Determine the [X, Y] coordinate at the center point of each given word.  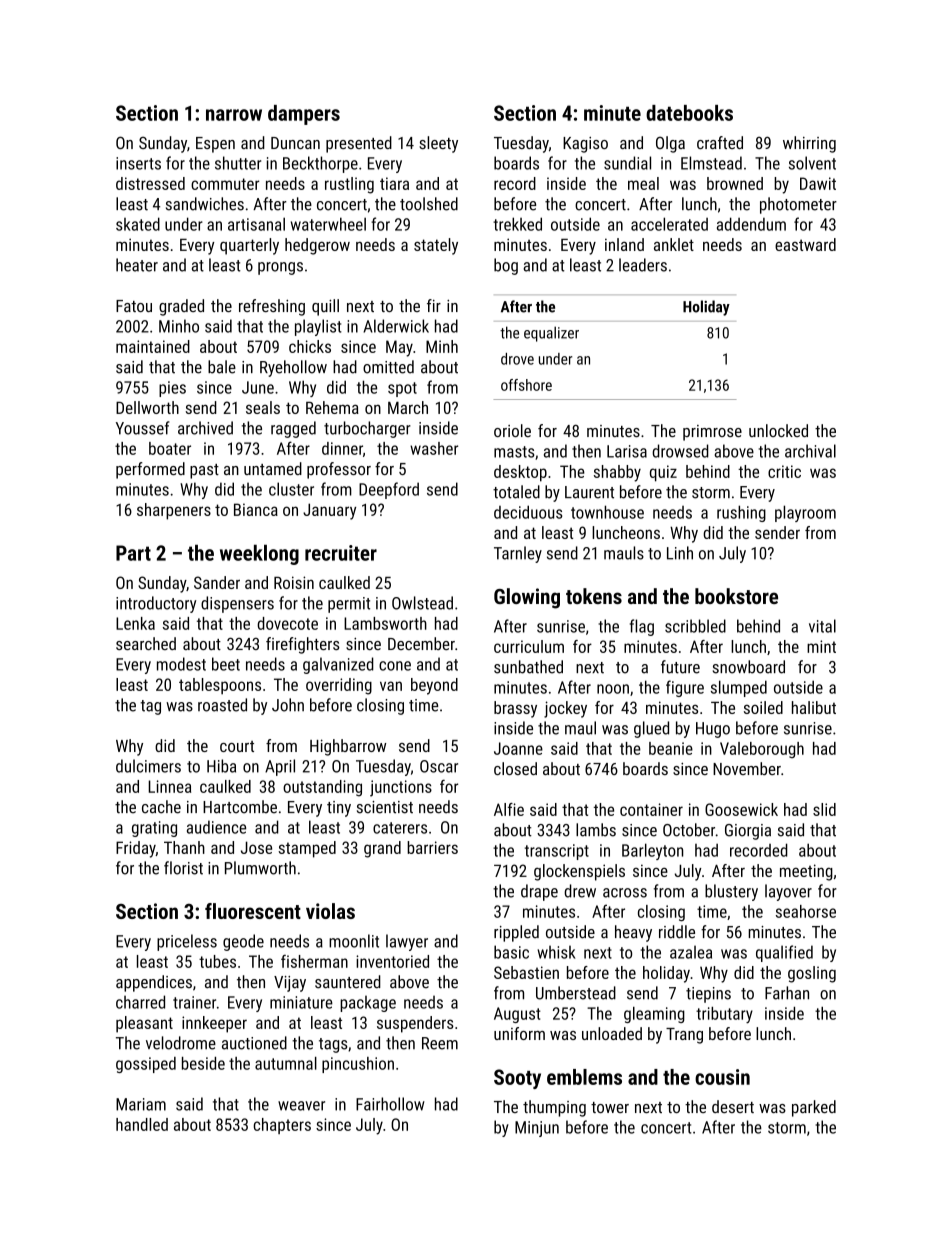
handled [142, 1124]
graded [181, 307]
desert [733, 1106]
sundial [627, 163]
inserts [138, 163]
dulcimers [148, 766]
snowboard [749, 667]
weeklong [259, 555]
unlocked [778, 430]
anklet [674, 244]
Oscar [439, 766]
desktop [520, 473]
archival [810, 451]
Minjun [537, 1129]
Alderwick [396, 326]
